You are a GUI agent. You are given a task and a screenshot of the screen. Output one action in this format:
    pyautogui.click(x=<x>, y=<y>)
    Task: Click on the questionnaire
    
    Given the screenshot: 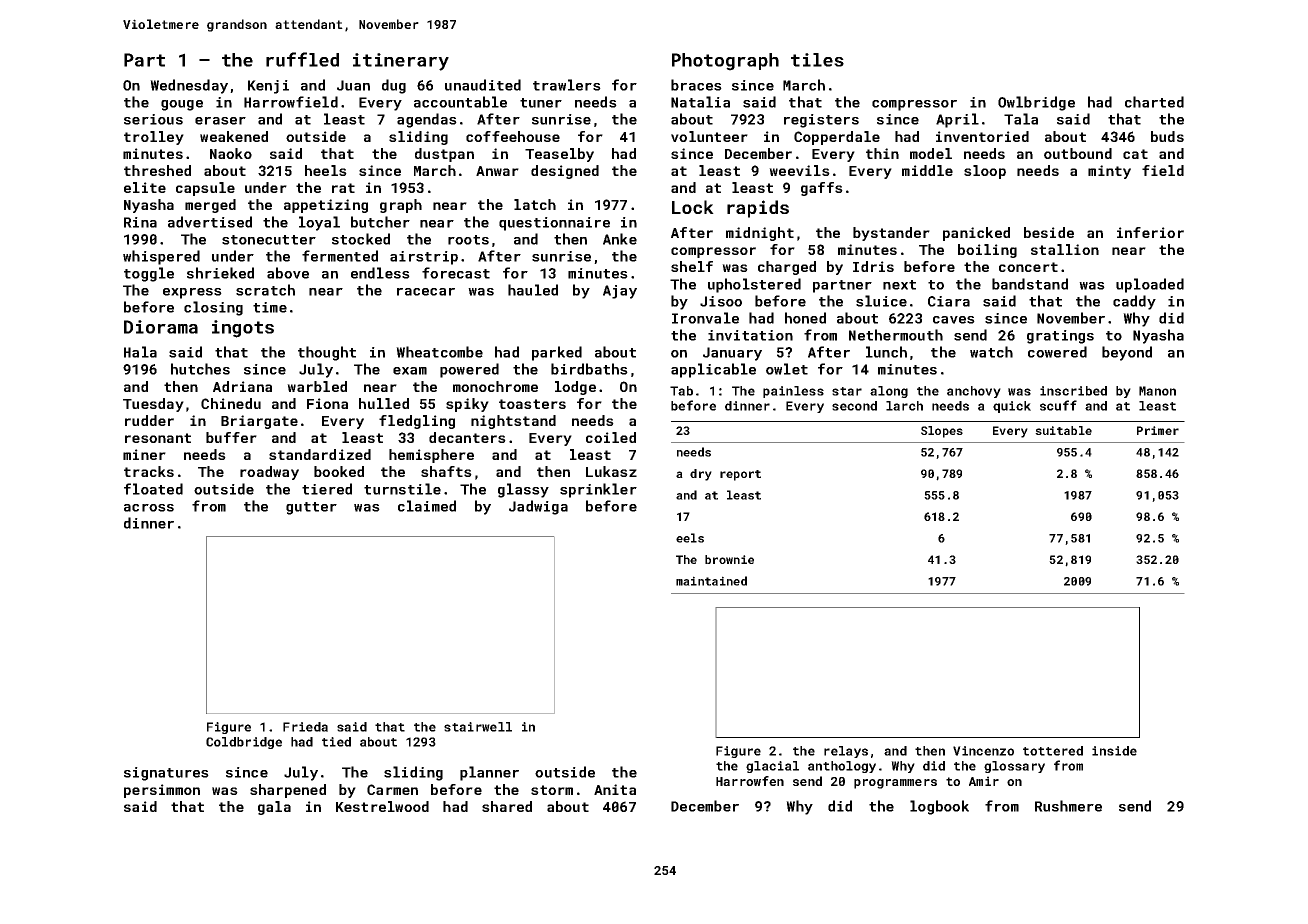 What is the action you would take?
    pyautogui.click(x=554, y=224)
